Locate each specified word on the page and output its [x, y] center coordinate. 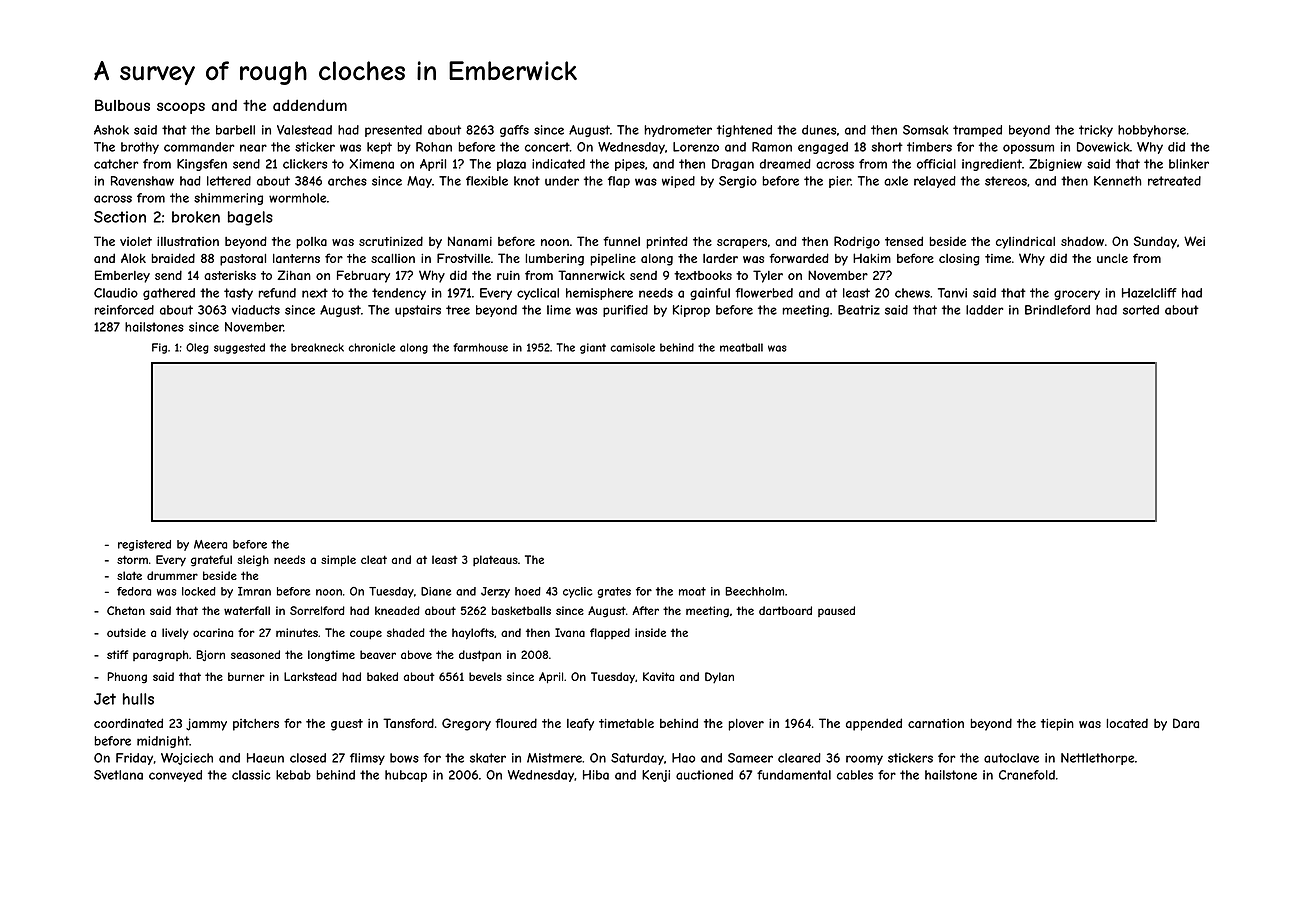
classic [251, 775]
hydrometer [678, 131]
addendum [310, 105]
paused [836, 611]
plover [746, 725]
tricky [1096, 131]
